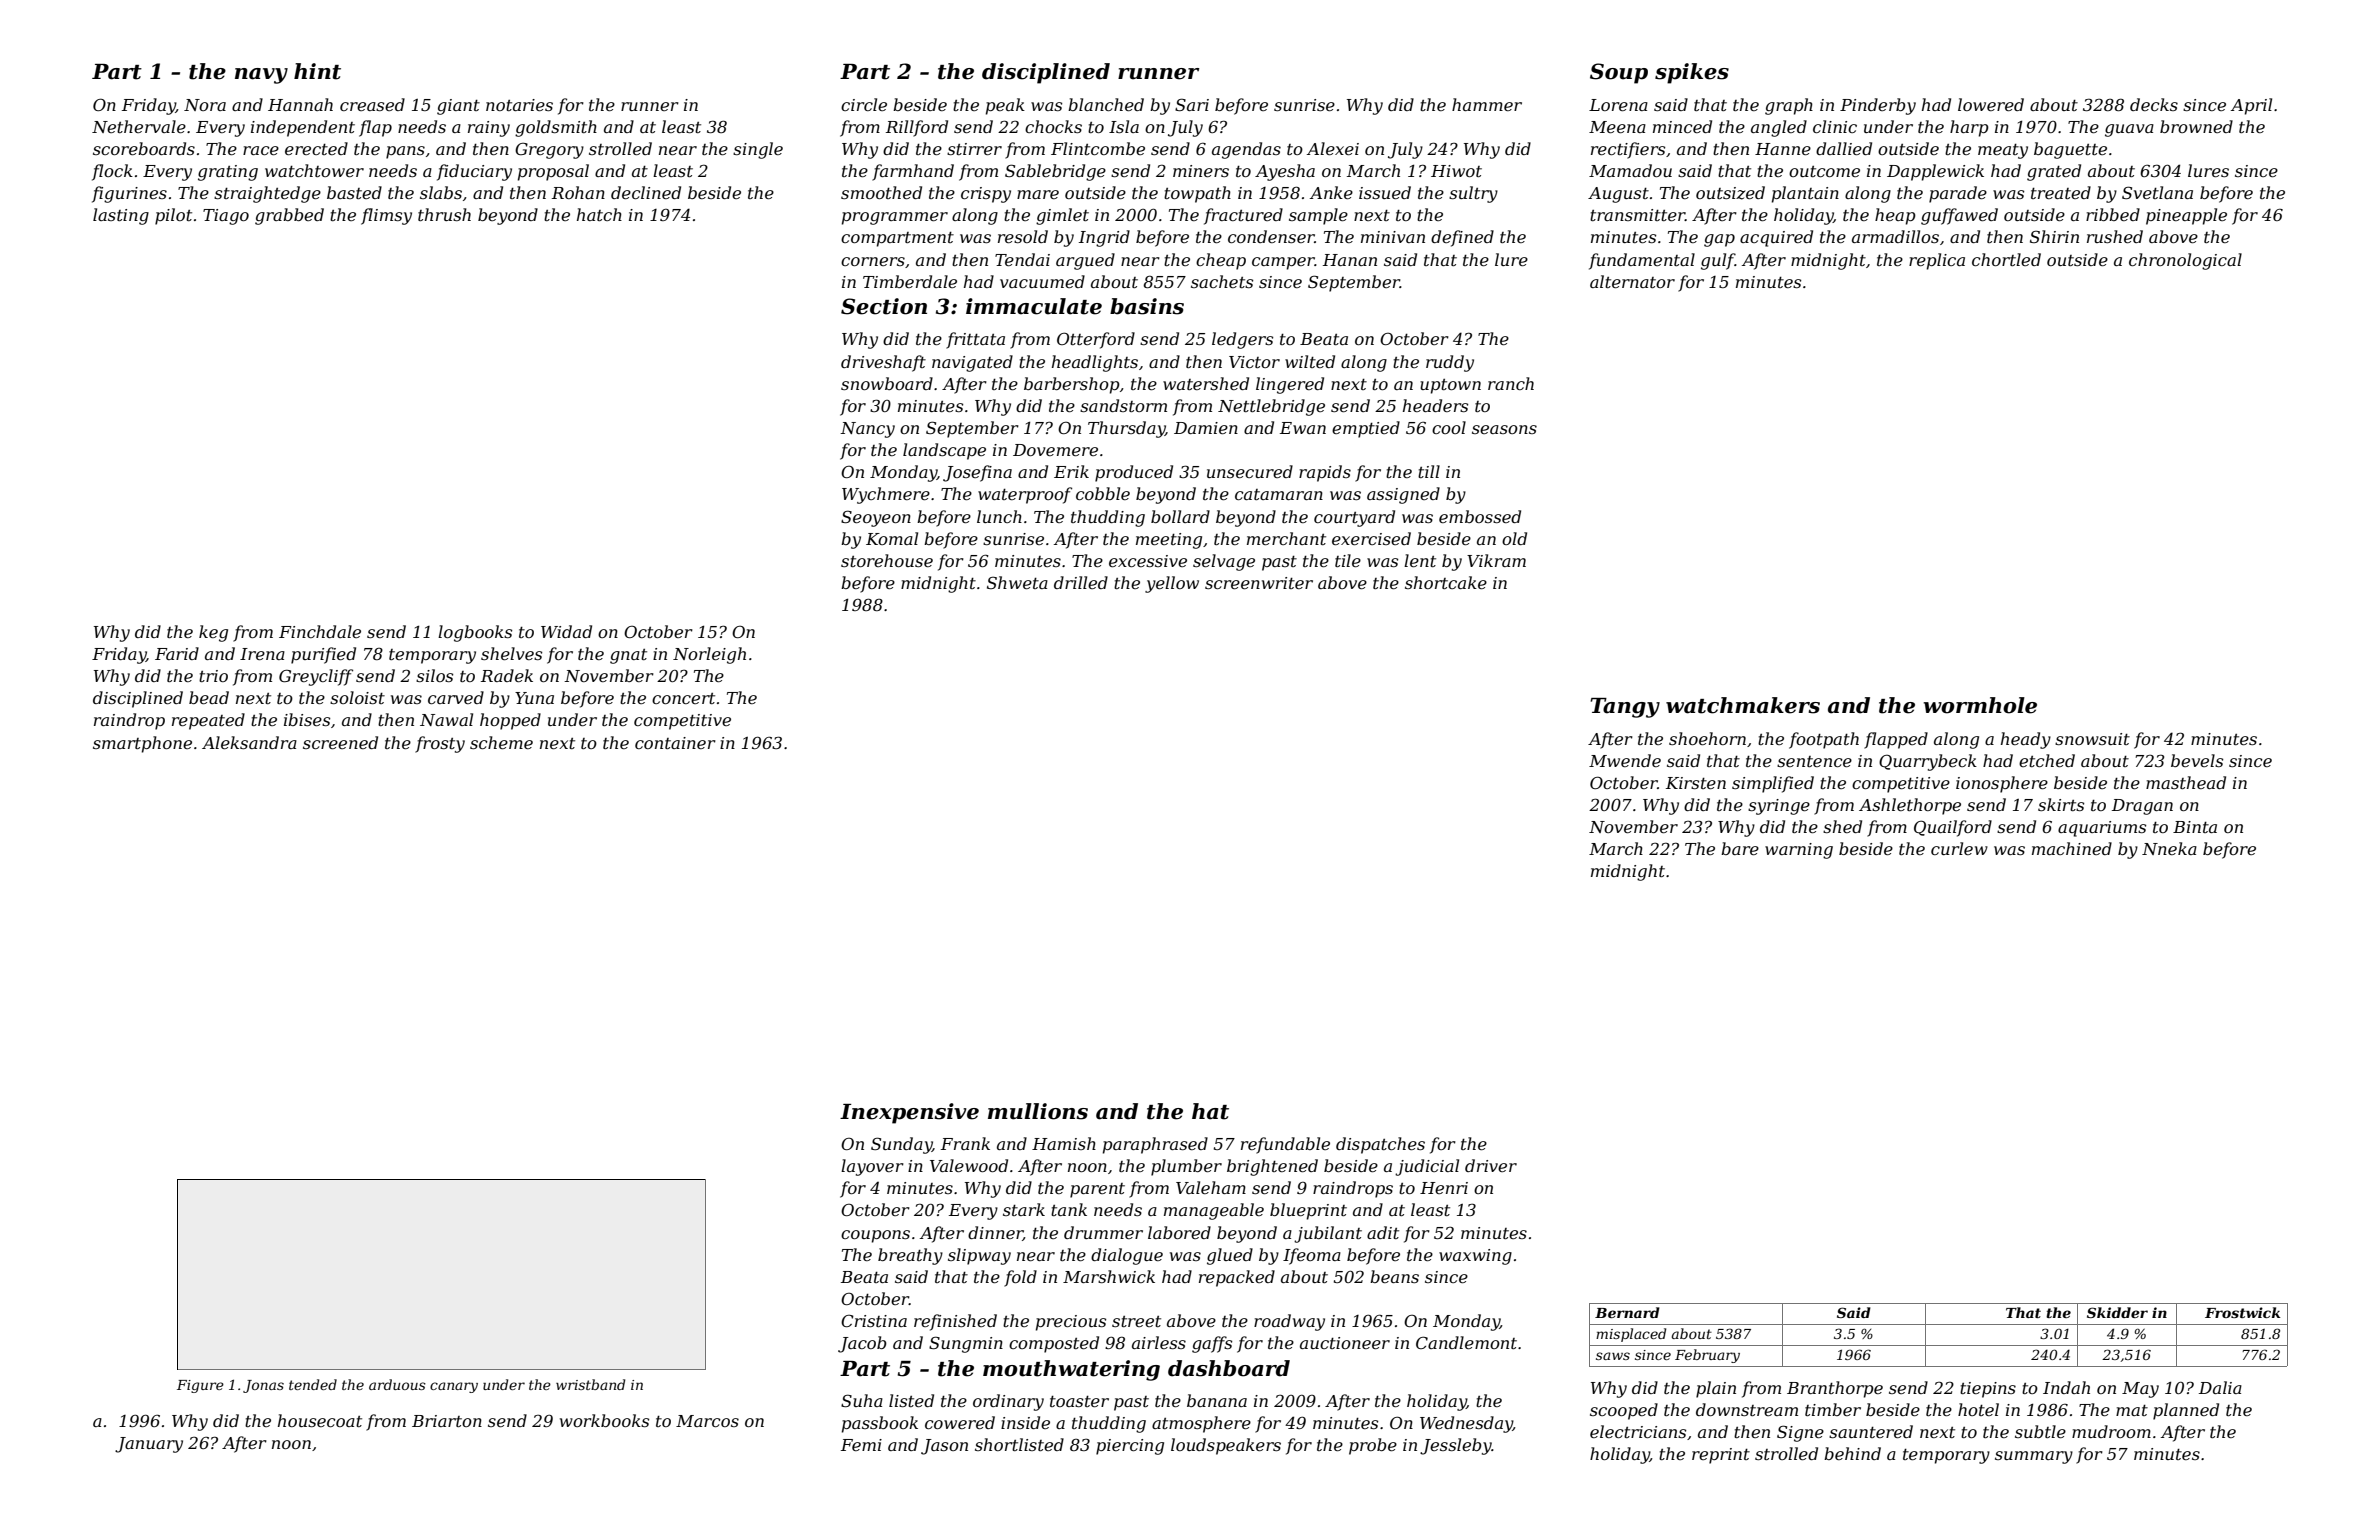 The width and height of the screenshot is (2380, 1540). What do you see at coordinates (2034, 1457) in the screenshot?
I see `summary` at bounding box center [2034, 1457].
